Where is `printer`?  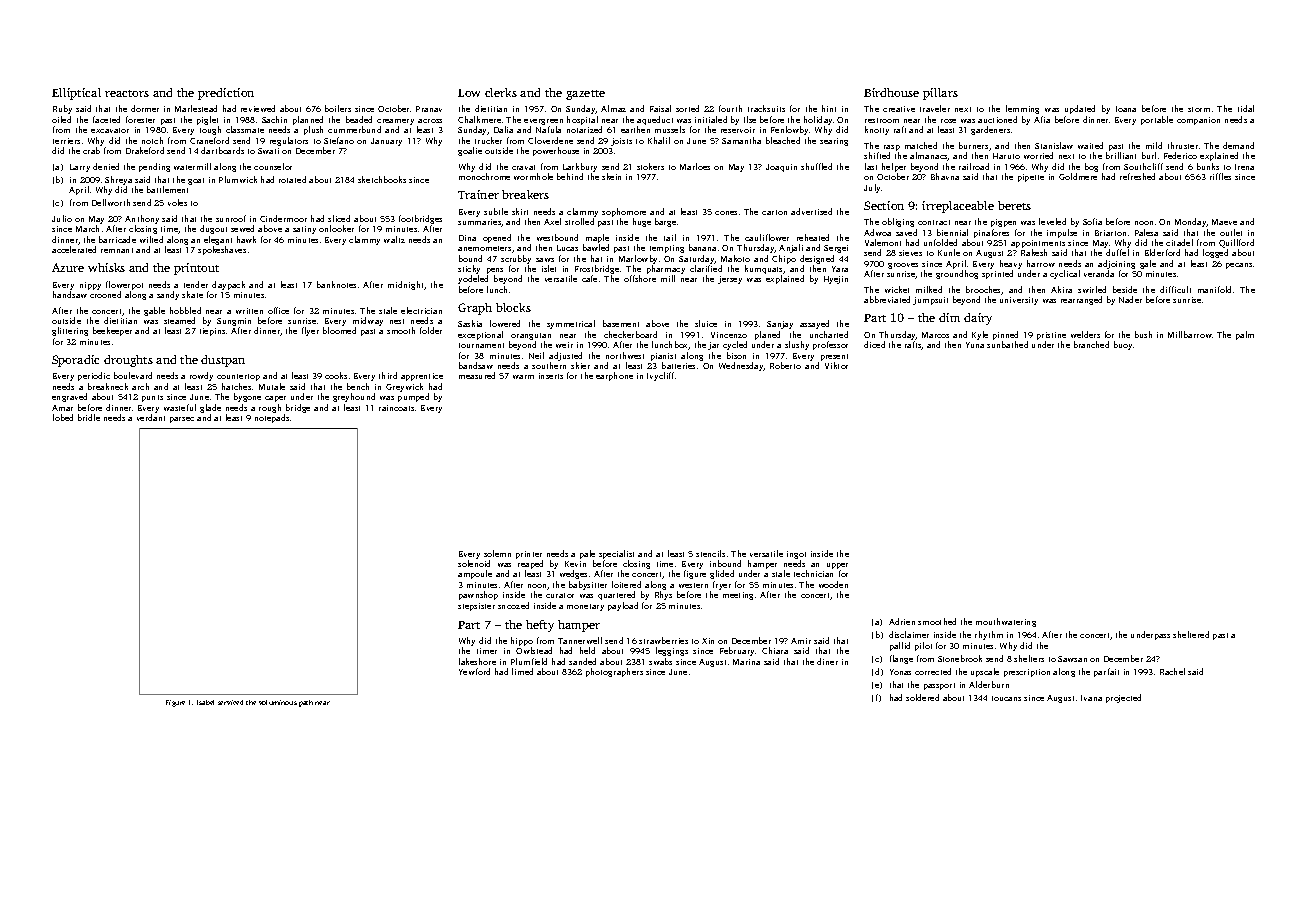 printer is located at coordinates (529, 555).
